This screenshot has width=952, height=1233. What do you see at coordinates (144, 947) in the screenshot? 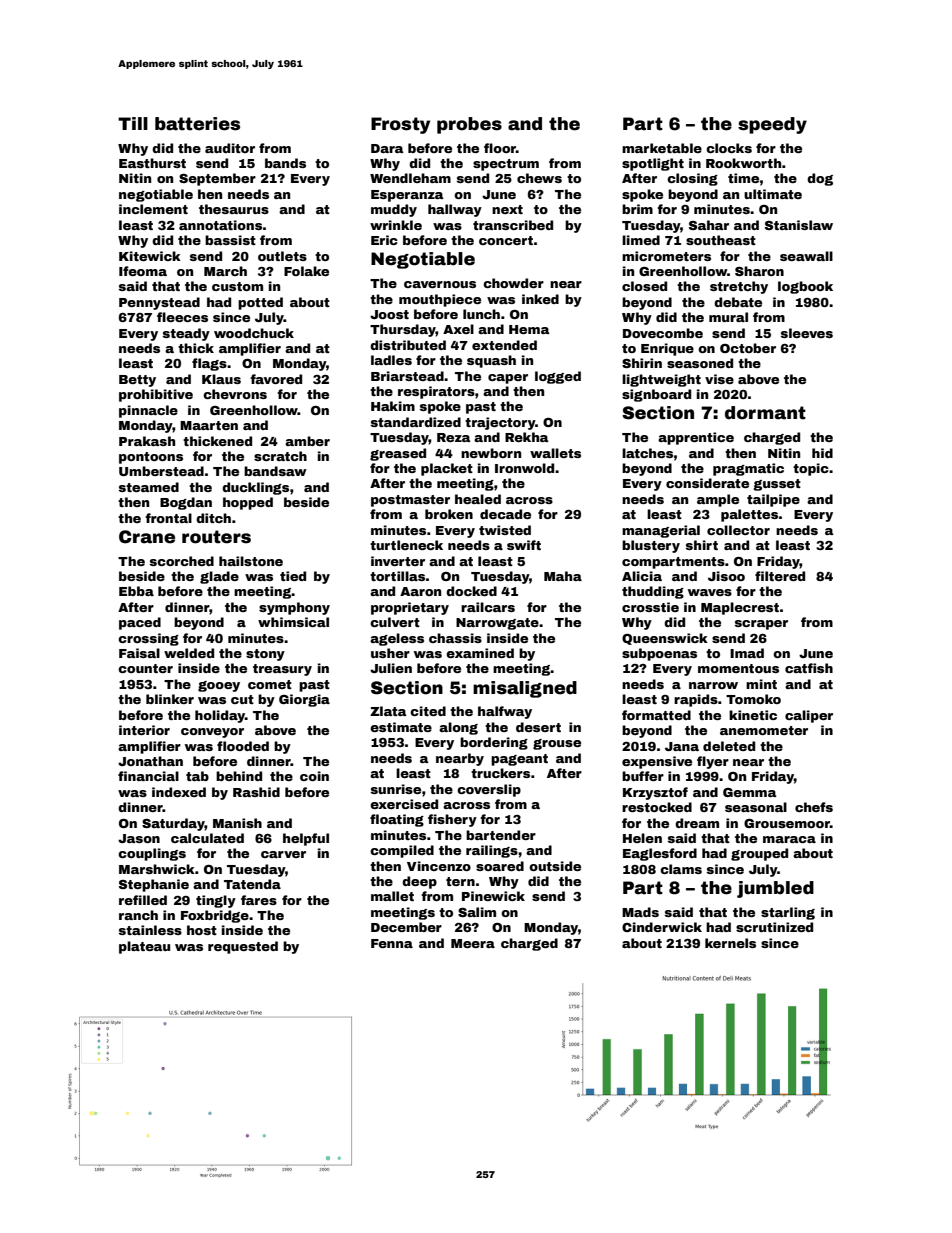
I see `plateau` at bounding box center [144, 947].
